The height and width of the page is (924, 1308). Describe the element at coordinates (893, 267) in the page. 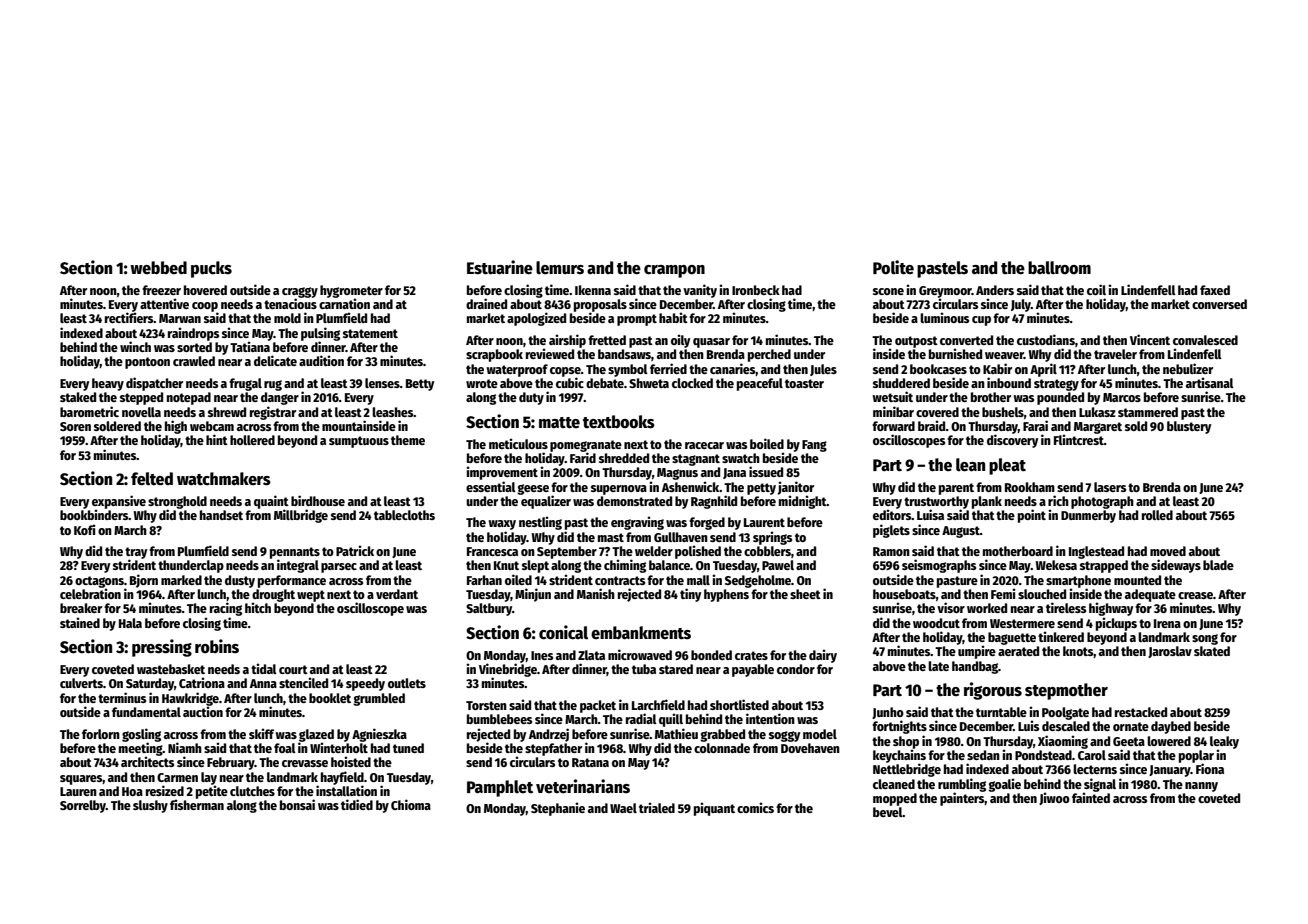

I see `Polite` at that location.
